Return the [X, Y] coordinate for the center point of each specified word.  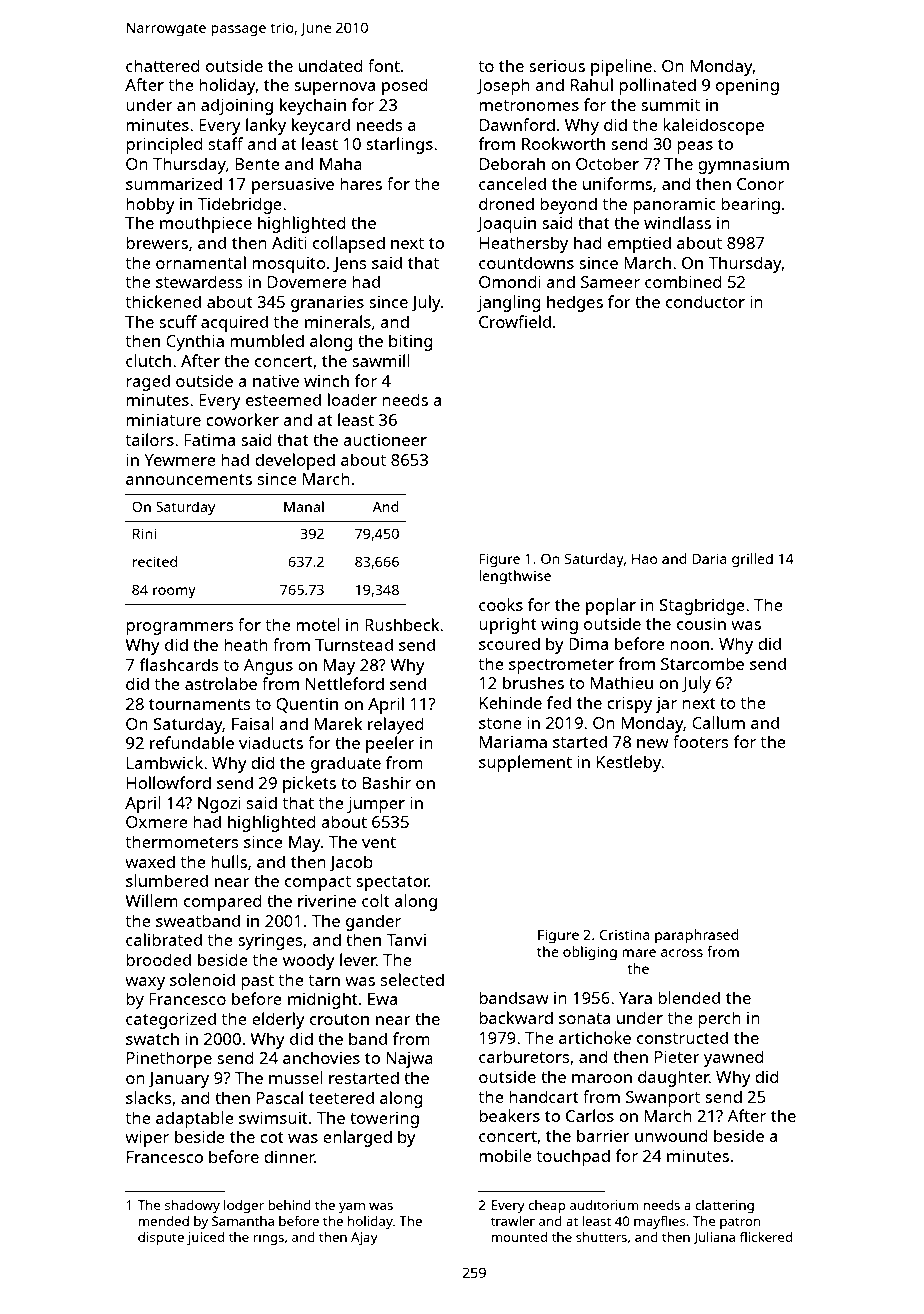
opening [747, 87]
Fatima [209, 440]
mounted [519, 1237]
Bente [257, 164]
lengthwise [515, 577]
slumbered [167, 880]
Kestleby [629, 763]
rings [268, 1238]
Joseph [503, 86]
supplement [525, 763]
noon [689, 645]
